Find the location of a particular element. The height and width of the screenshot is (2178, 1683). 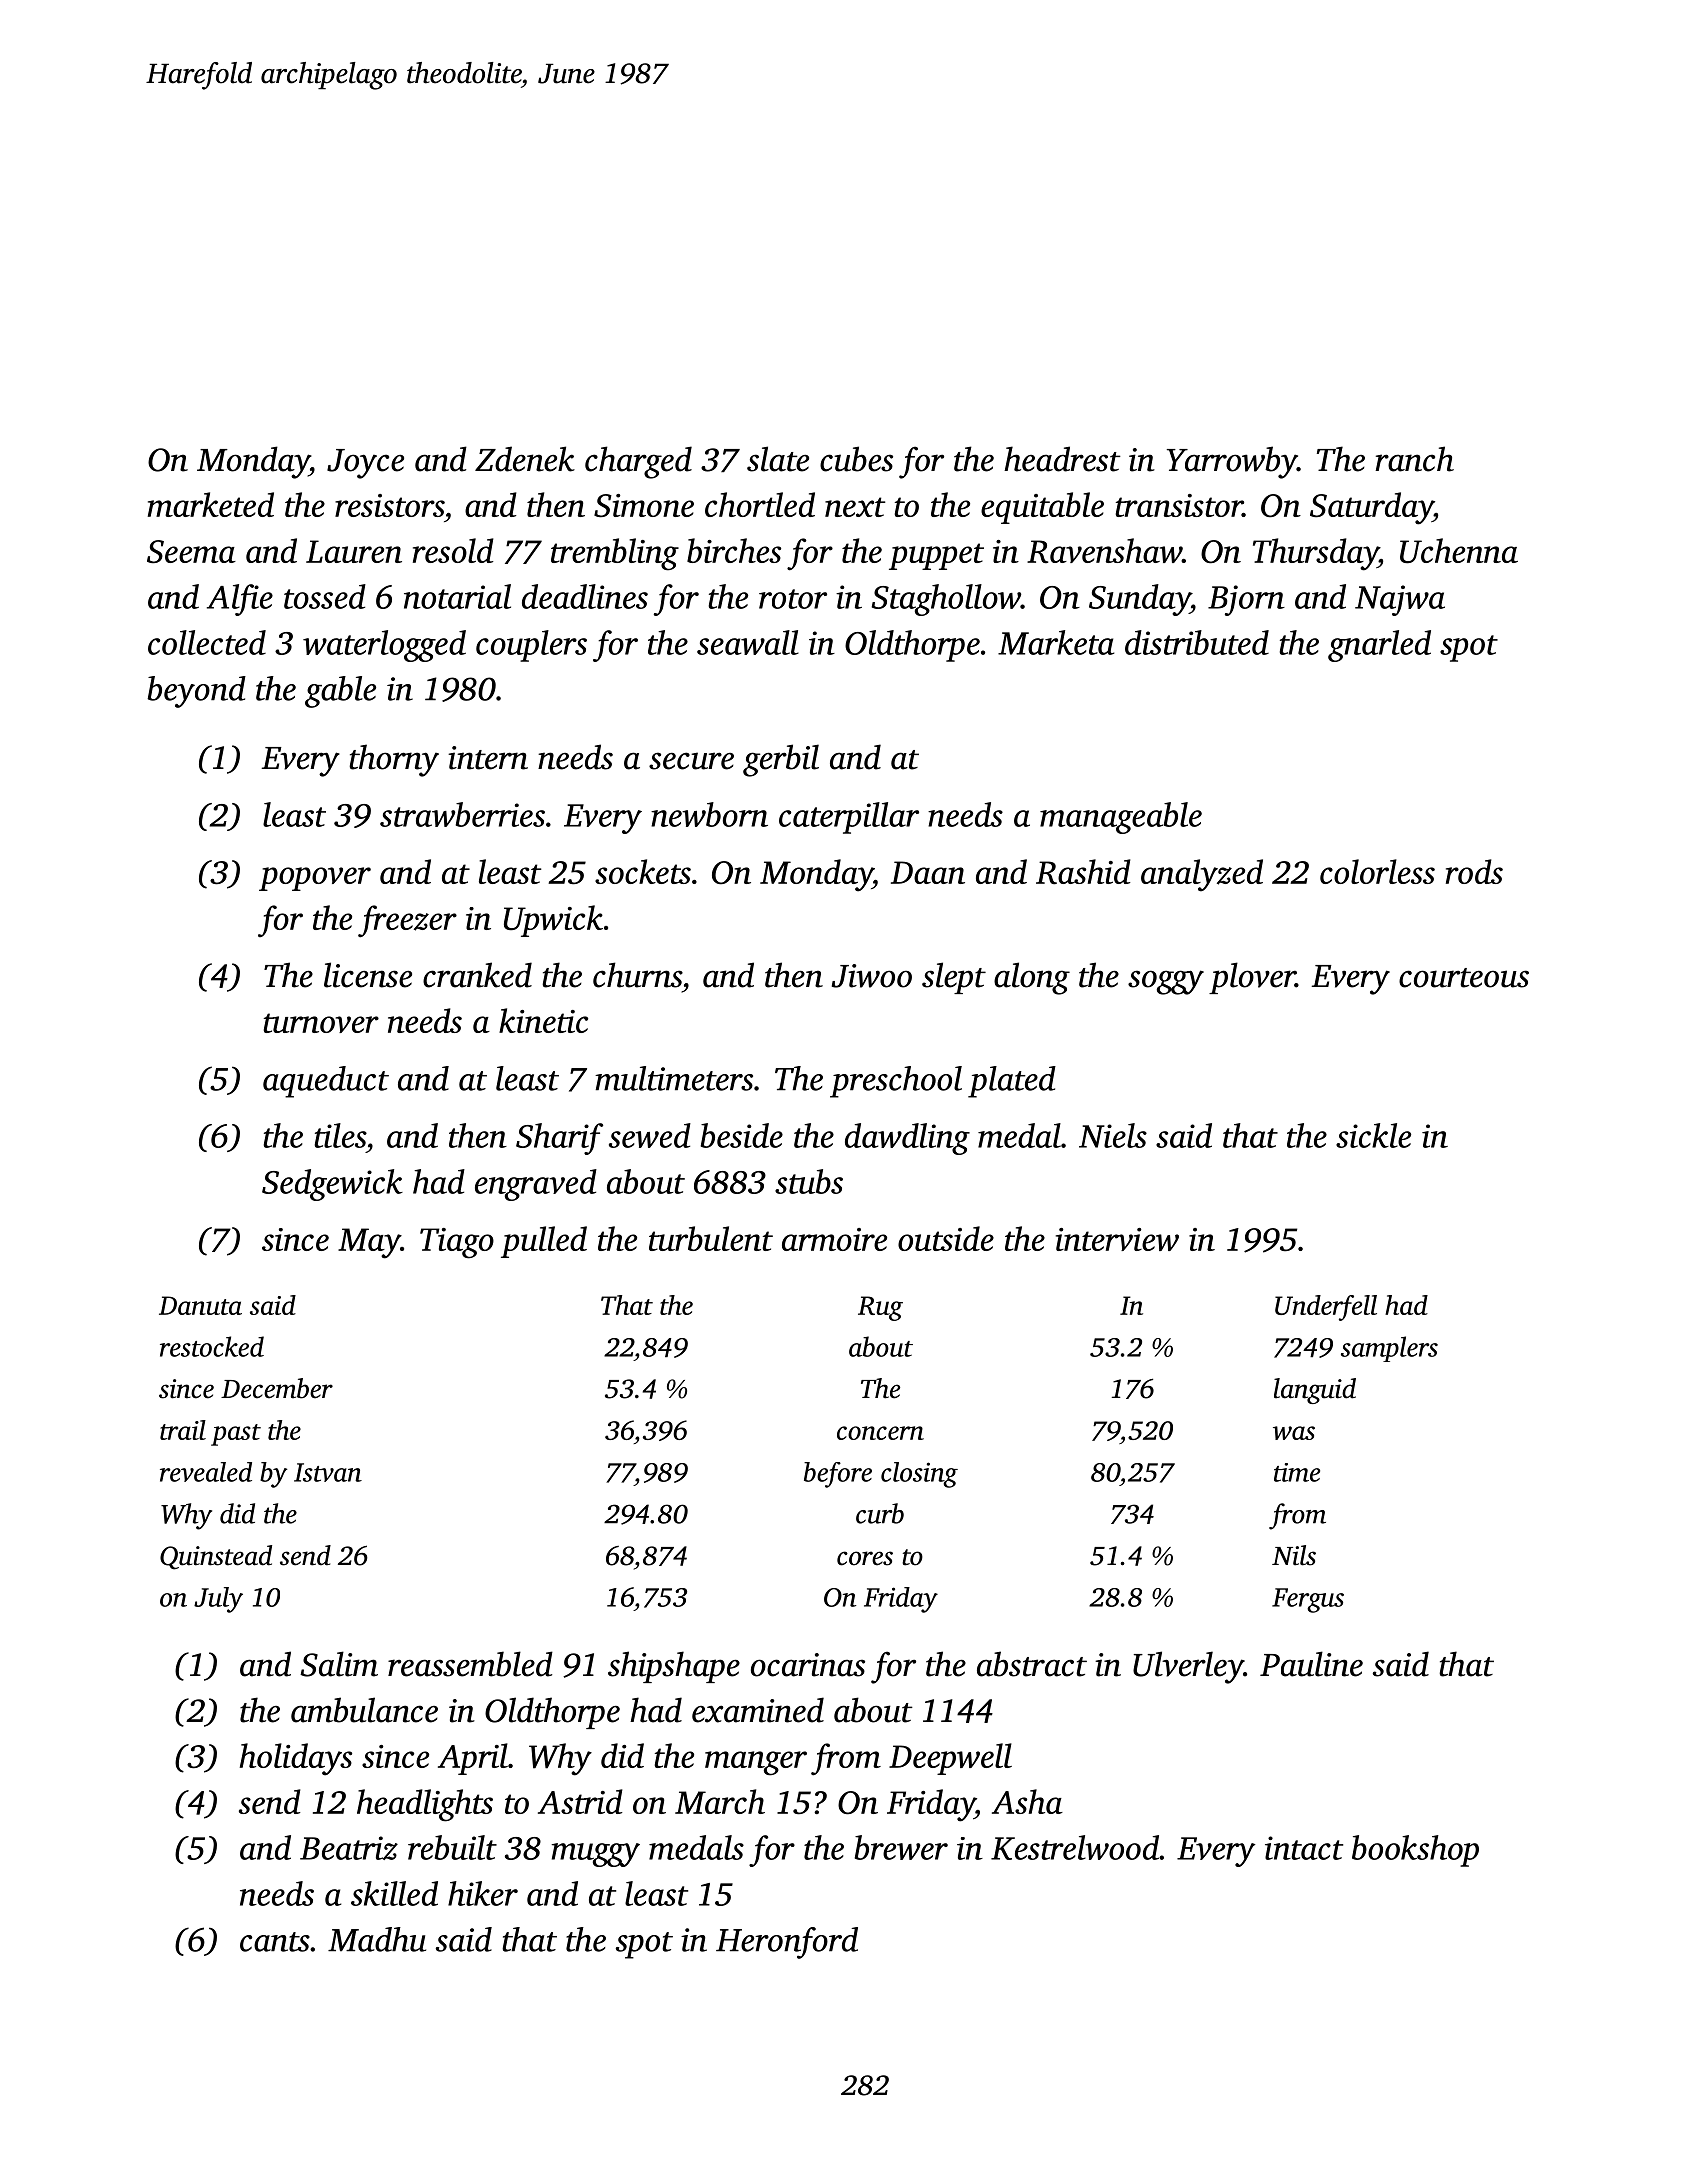

cants is located at coordinates (275, 1942).
